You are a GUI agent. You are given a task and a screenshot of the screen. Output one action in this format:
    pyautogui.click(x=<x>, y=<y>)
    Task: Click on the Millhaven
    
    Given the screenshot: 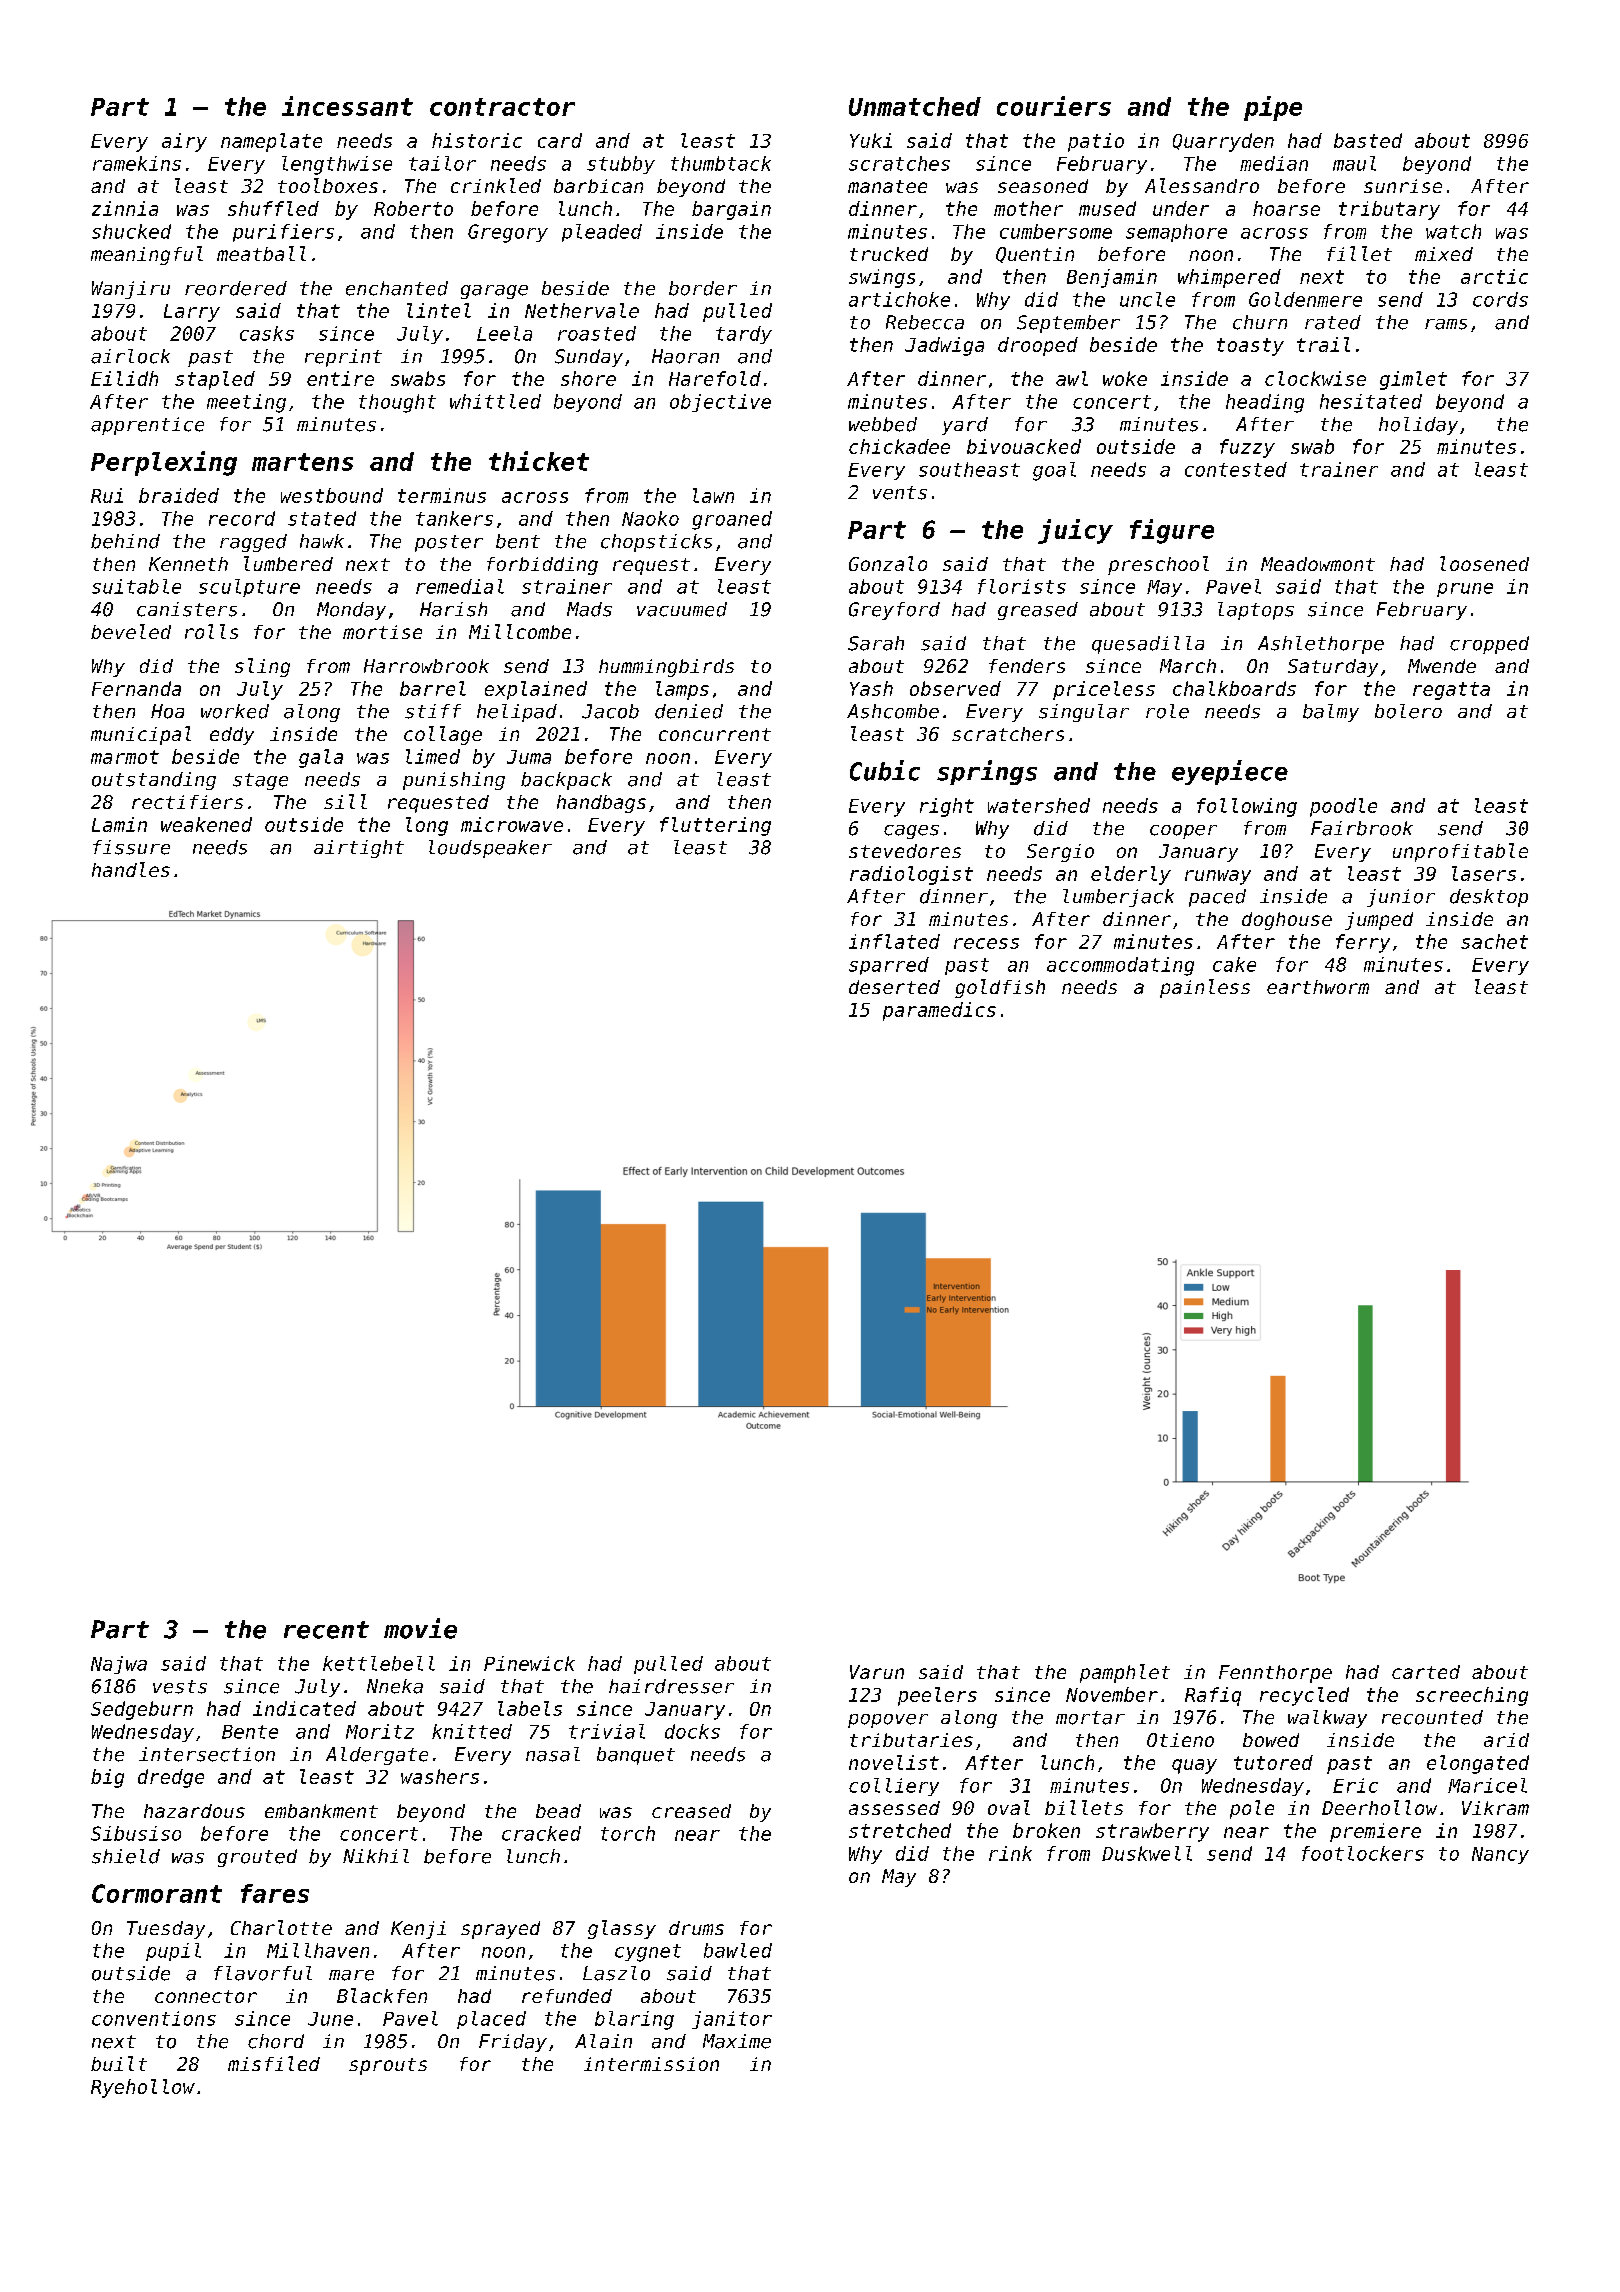 What is the action you would take?
    pyautogui.click(x=318, y=1950)
